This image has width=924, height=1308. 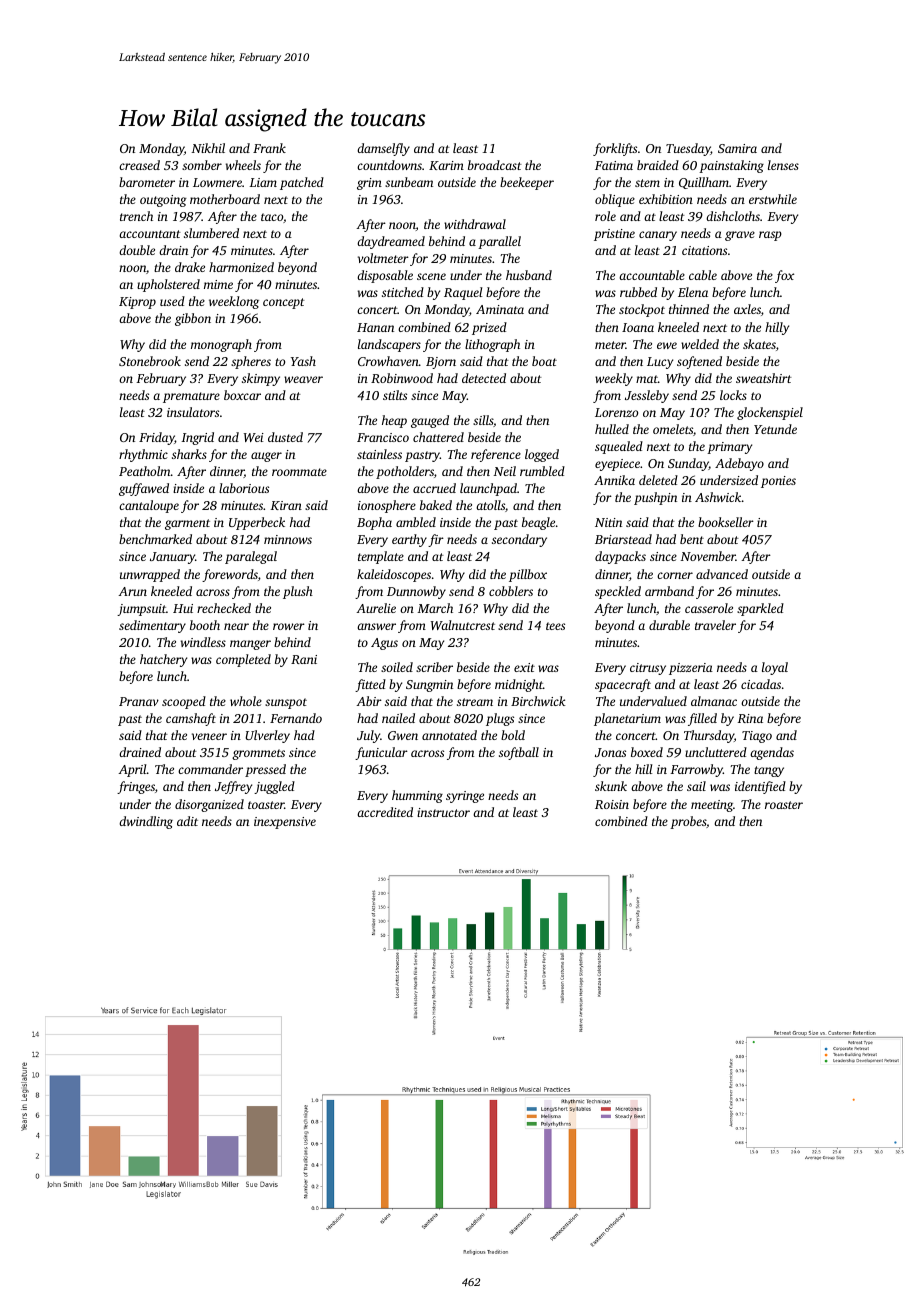 I want to click on daypacks, so click(x=620, y=557).
